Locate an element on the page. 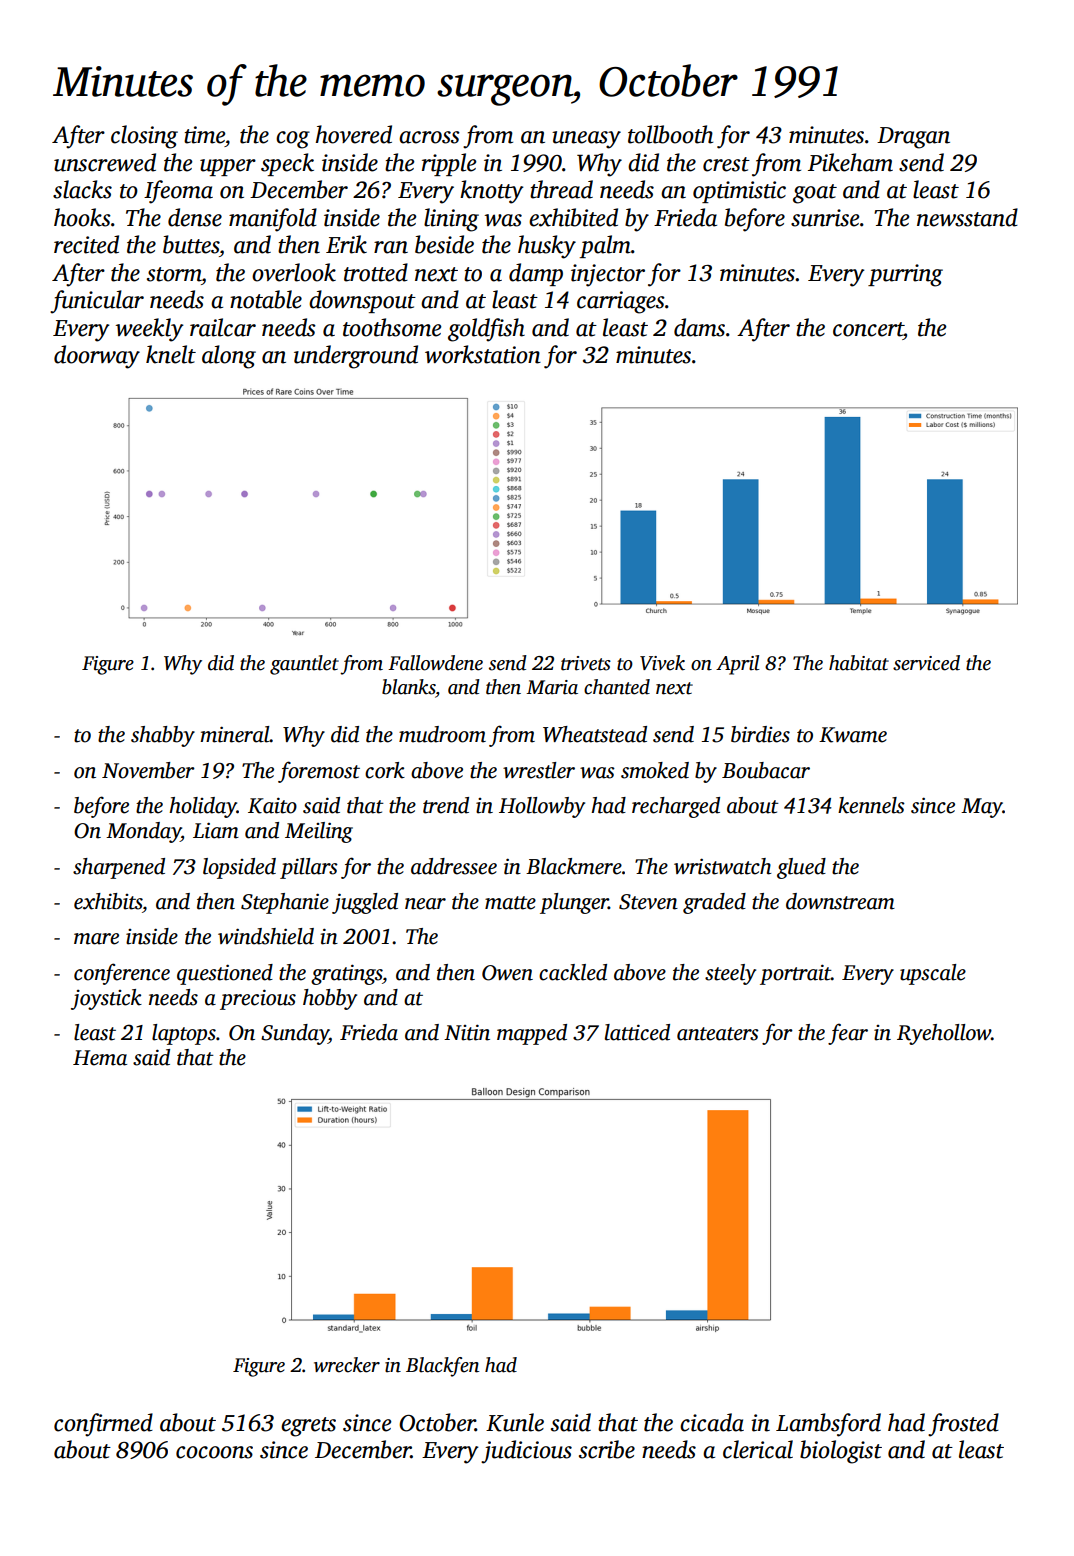  underground is located at coordinates (356, 357).
